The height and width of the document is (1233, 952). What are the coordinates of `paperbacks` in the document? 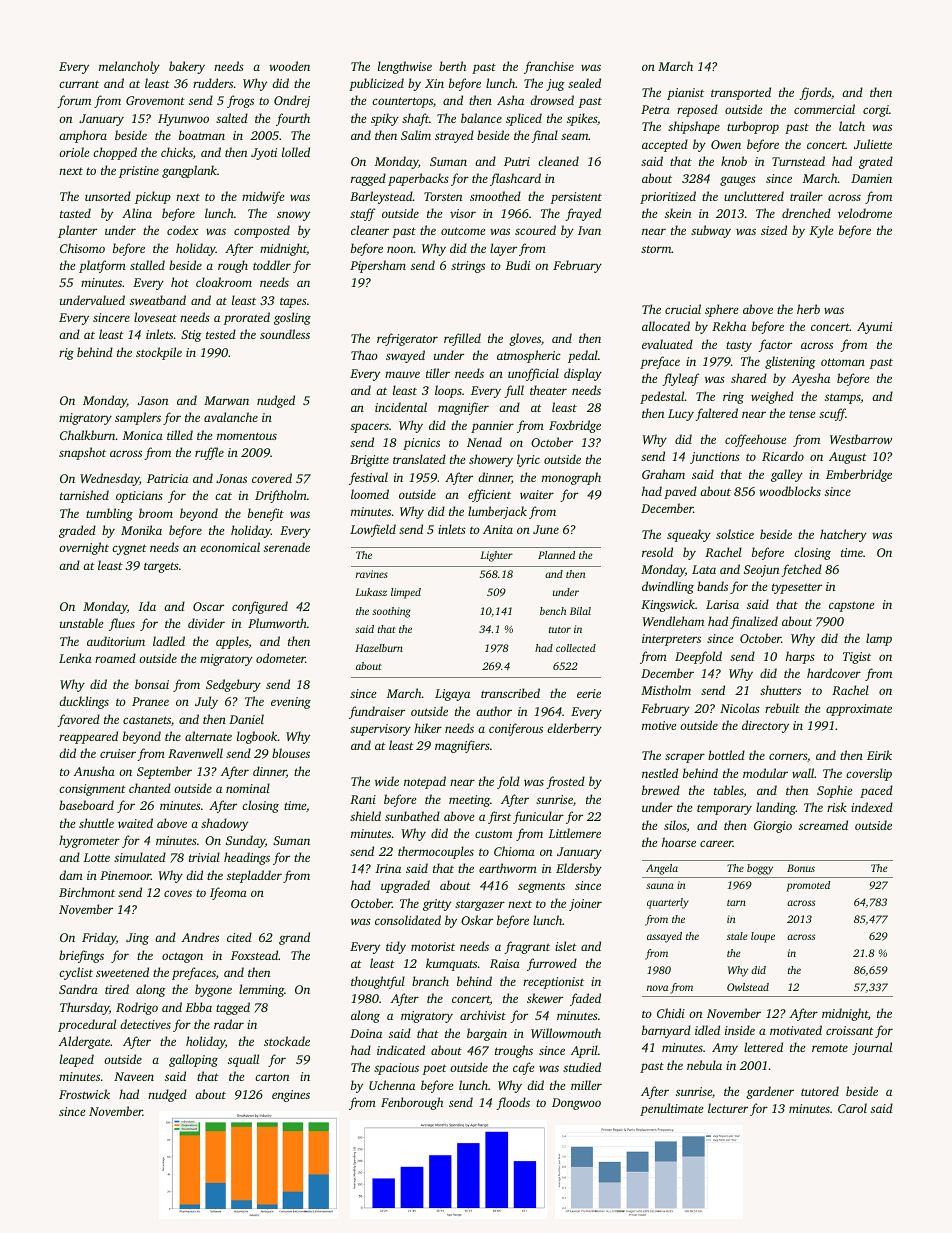 It's located at (418, 179).
